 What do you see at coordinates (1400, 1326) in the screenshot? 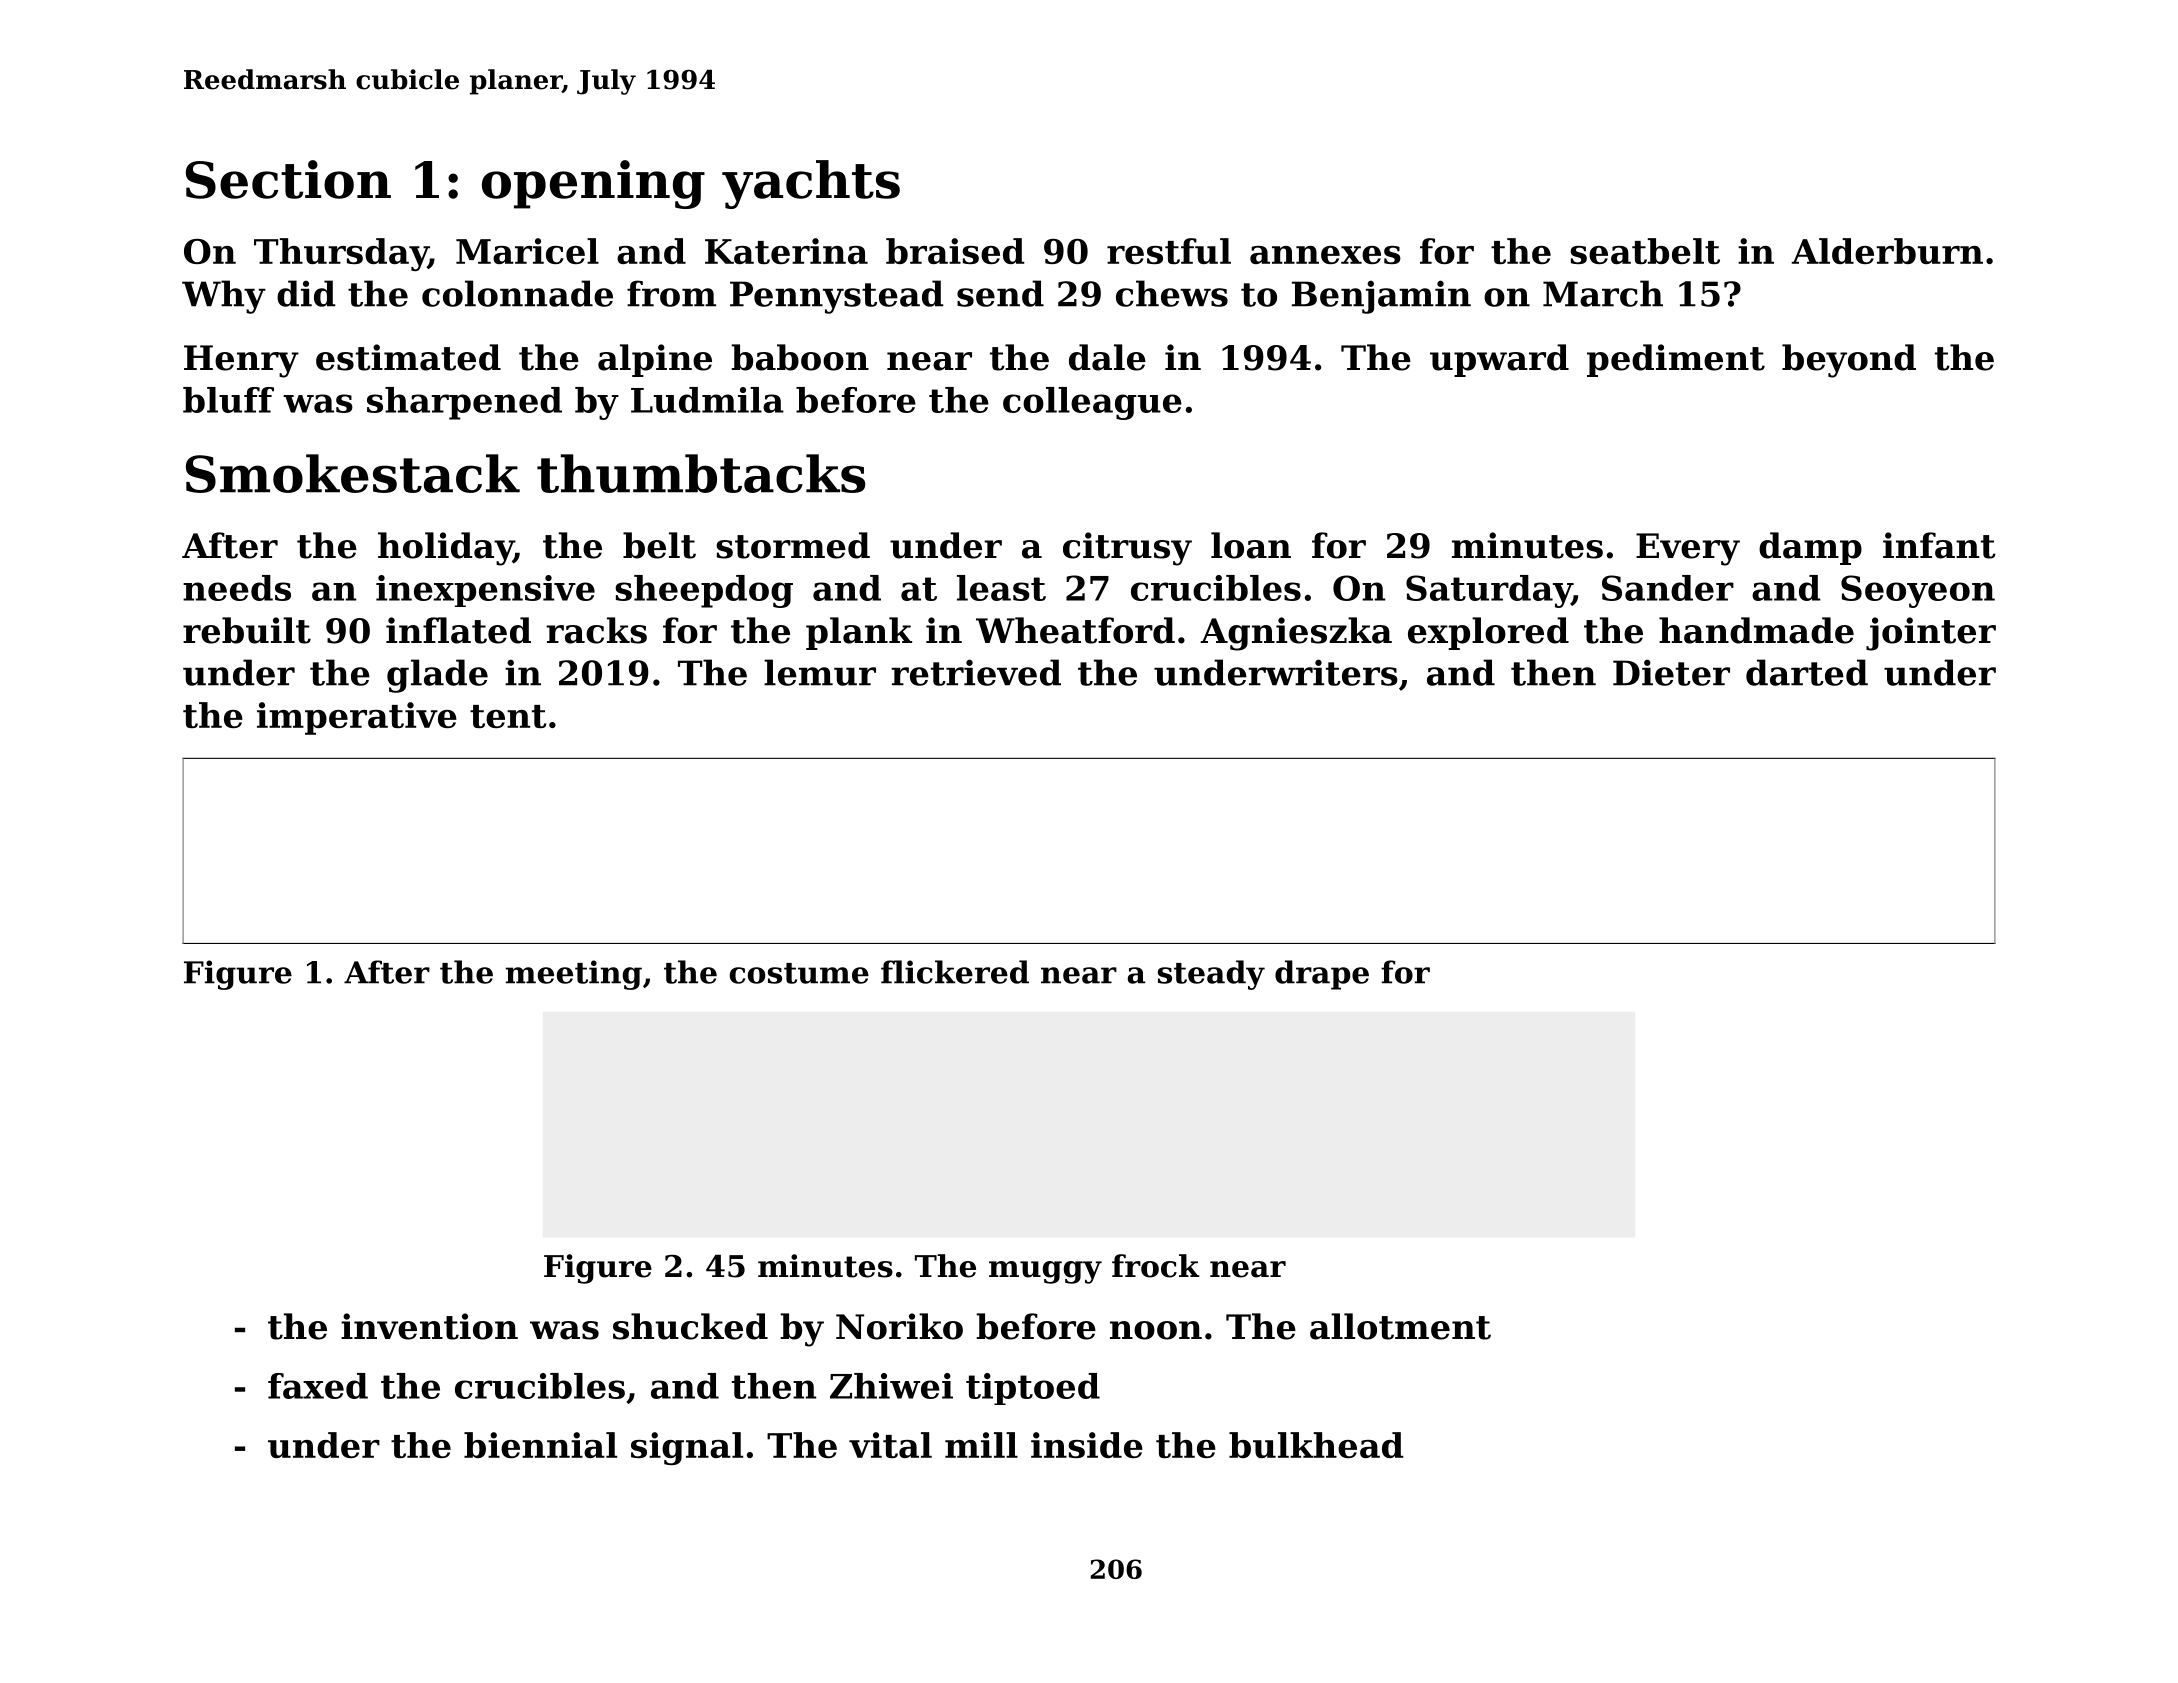
I see `allotment` at bounding box center [1400, 1326].
